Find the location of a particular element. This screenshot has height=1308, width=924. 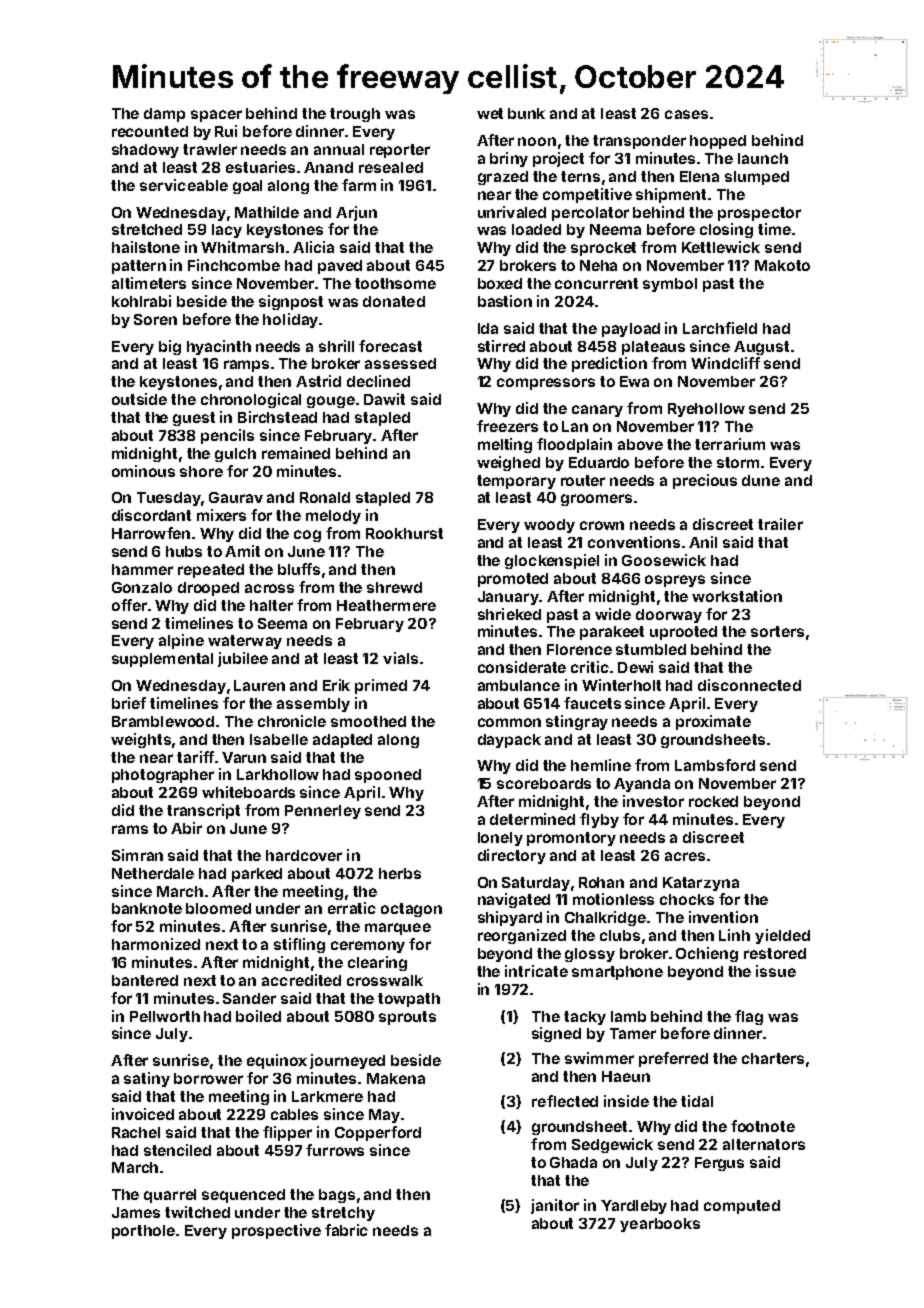

photographer is located at coordinates (163, 776).
